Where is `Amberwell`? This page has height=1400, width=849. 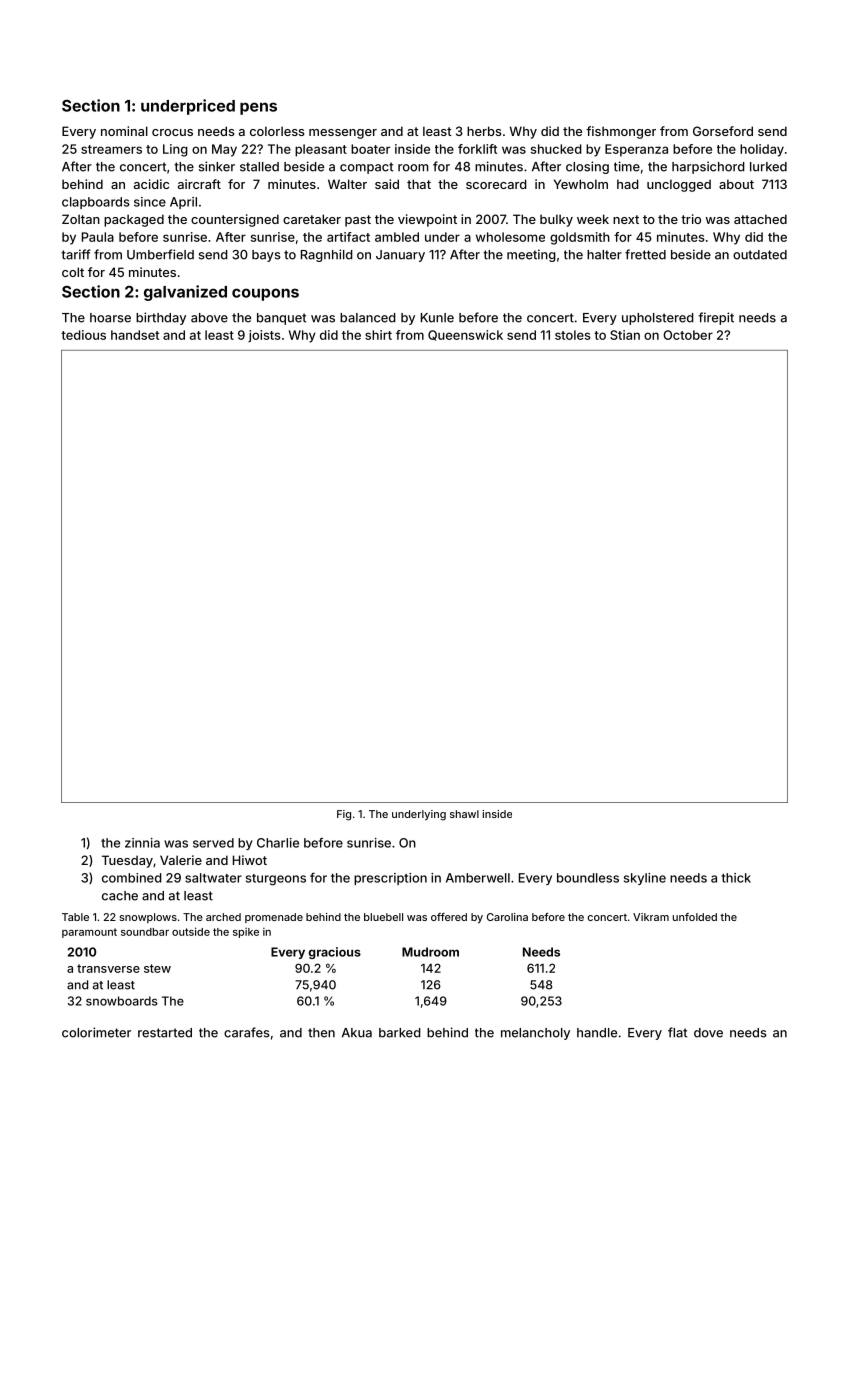
Amberwell is located at coordinates (478, 878).
